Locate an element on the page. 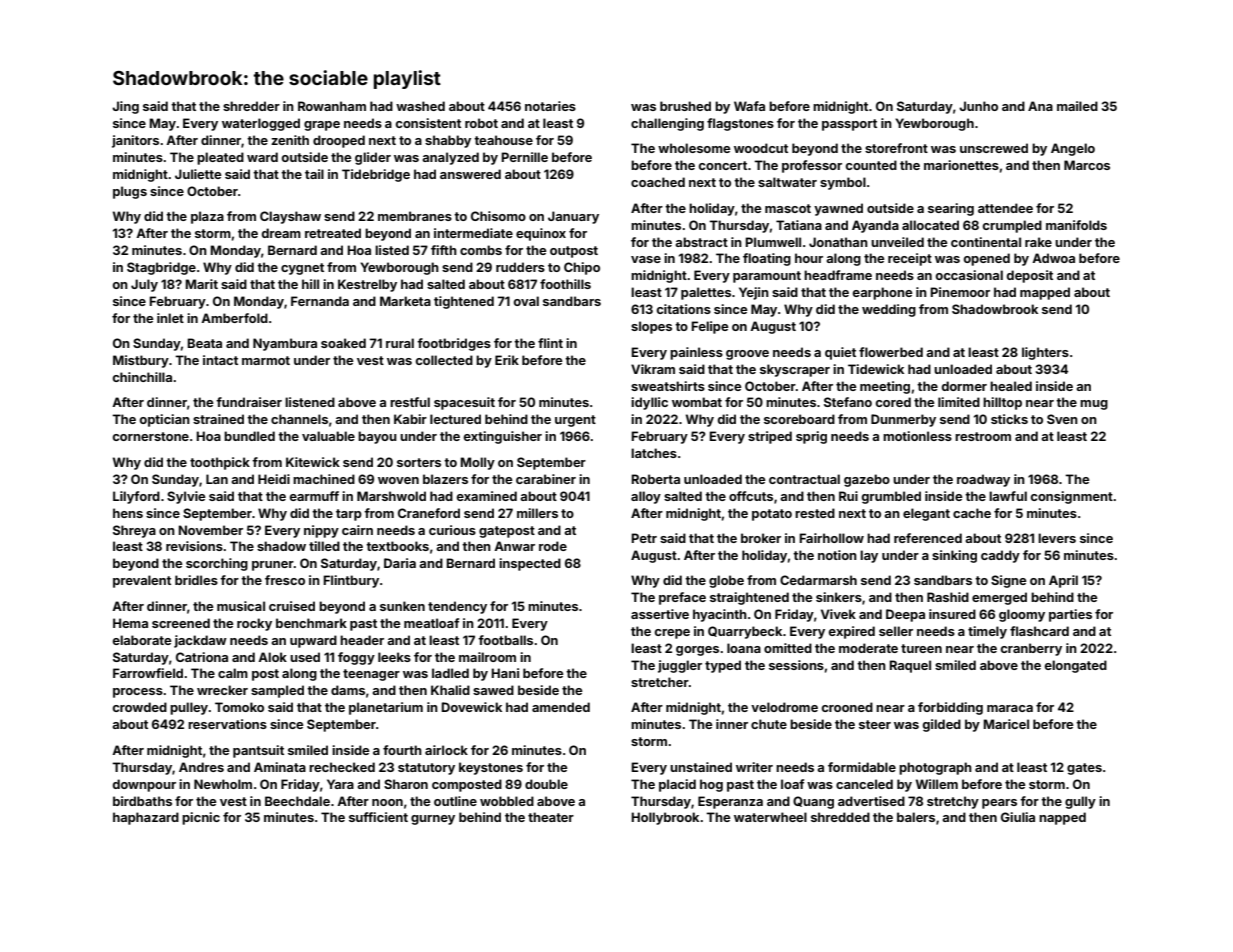 This image has width=1233, height=952. optician is located at coordinates (165, 420).
